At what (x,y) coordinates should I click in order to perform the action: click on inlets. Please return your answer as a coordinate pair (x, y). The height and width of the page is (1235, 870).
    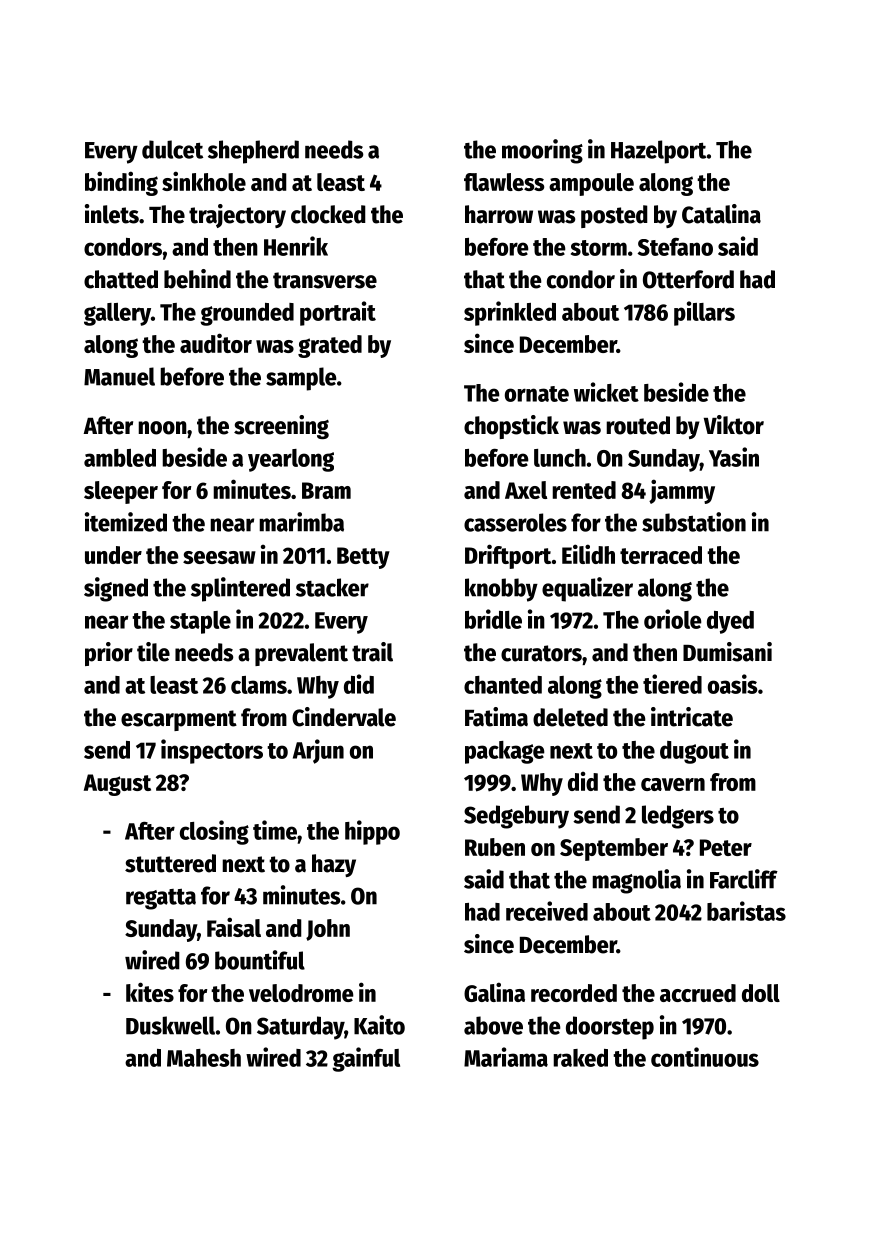
    Looking at the image, I should click on (112, 214).
